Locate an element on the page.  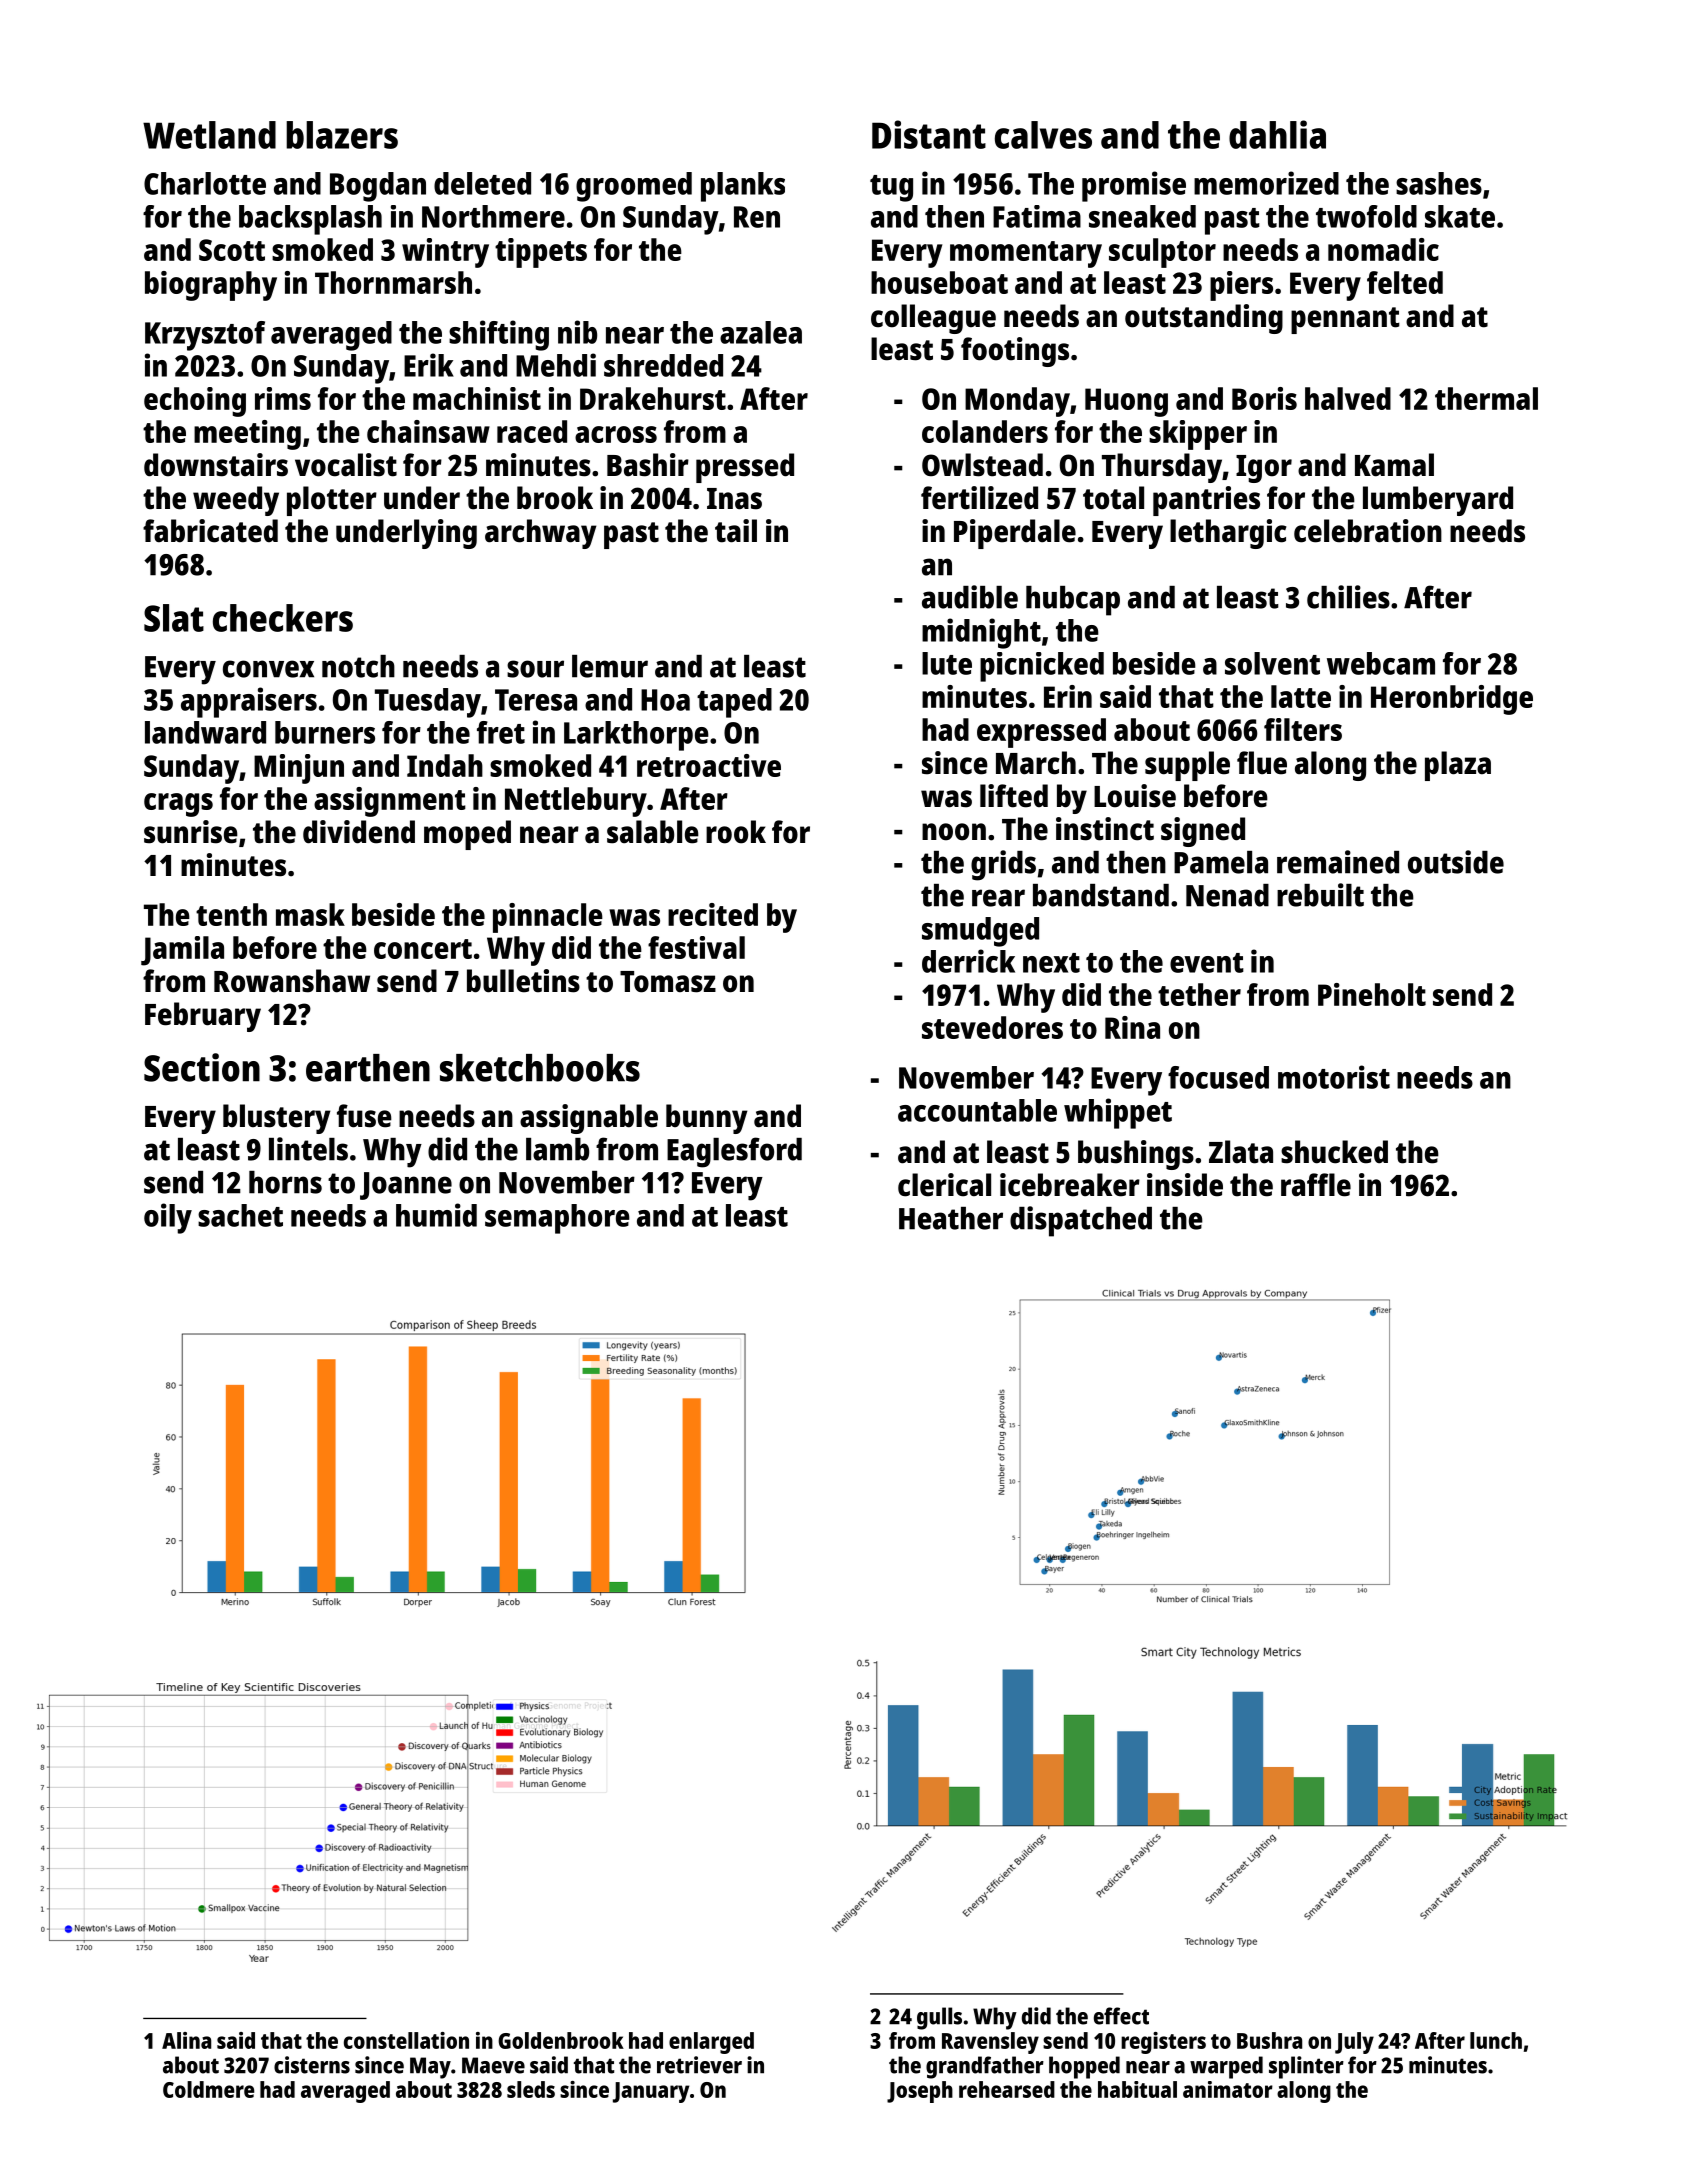
outside is located at coordinates (1456, 862).
